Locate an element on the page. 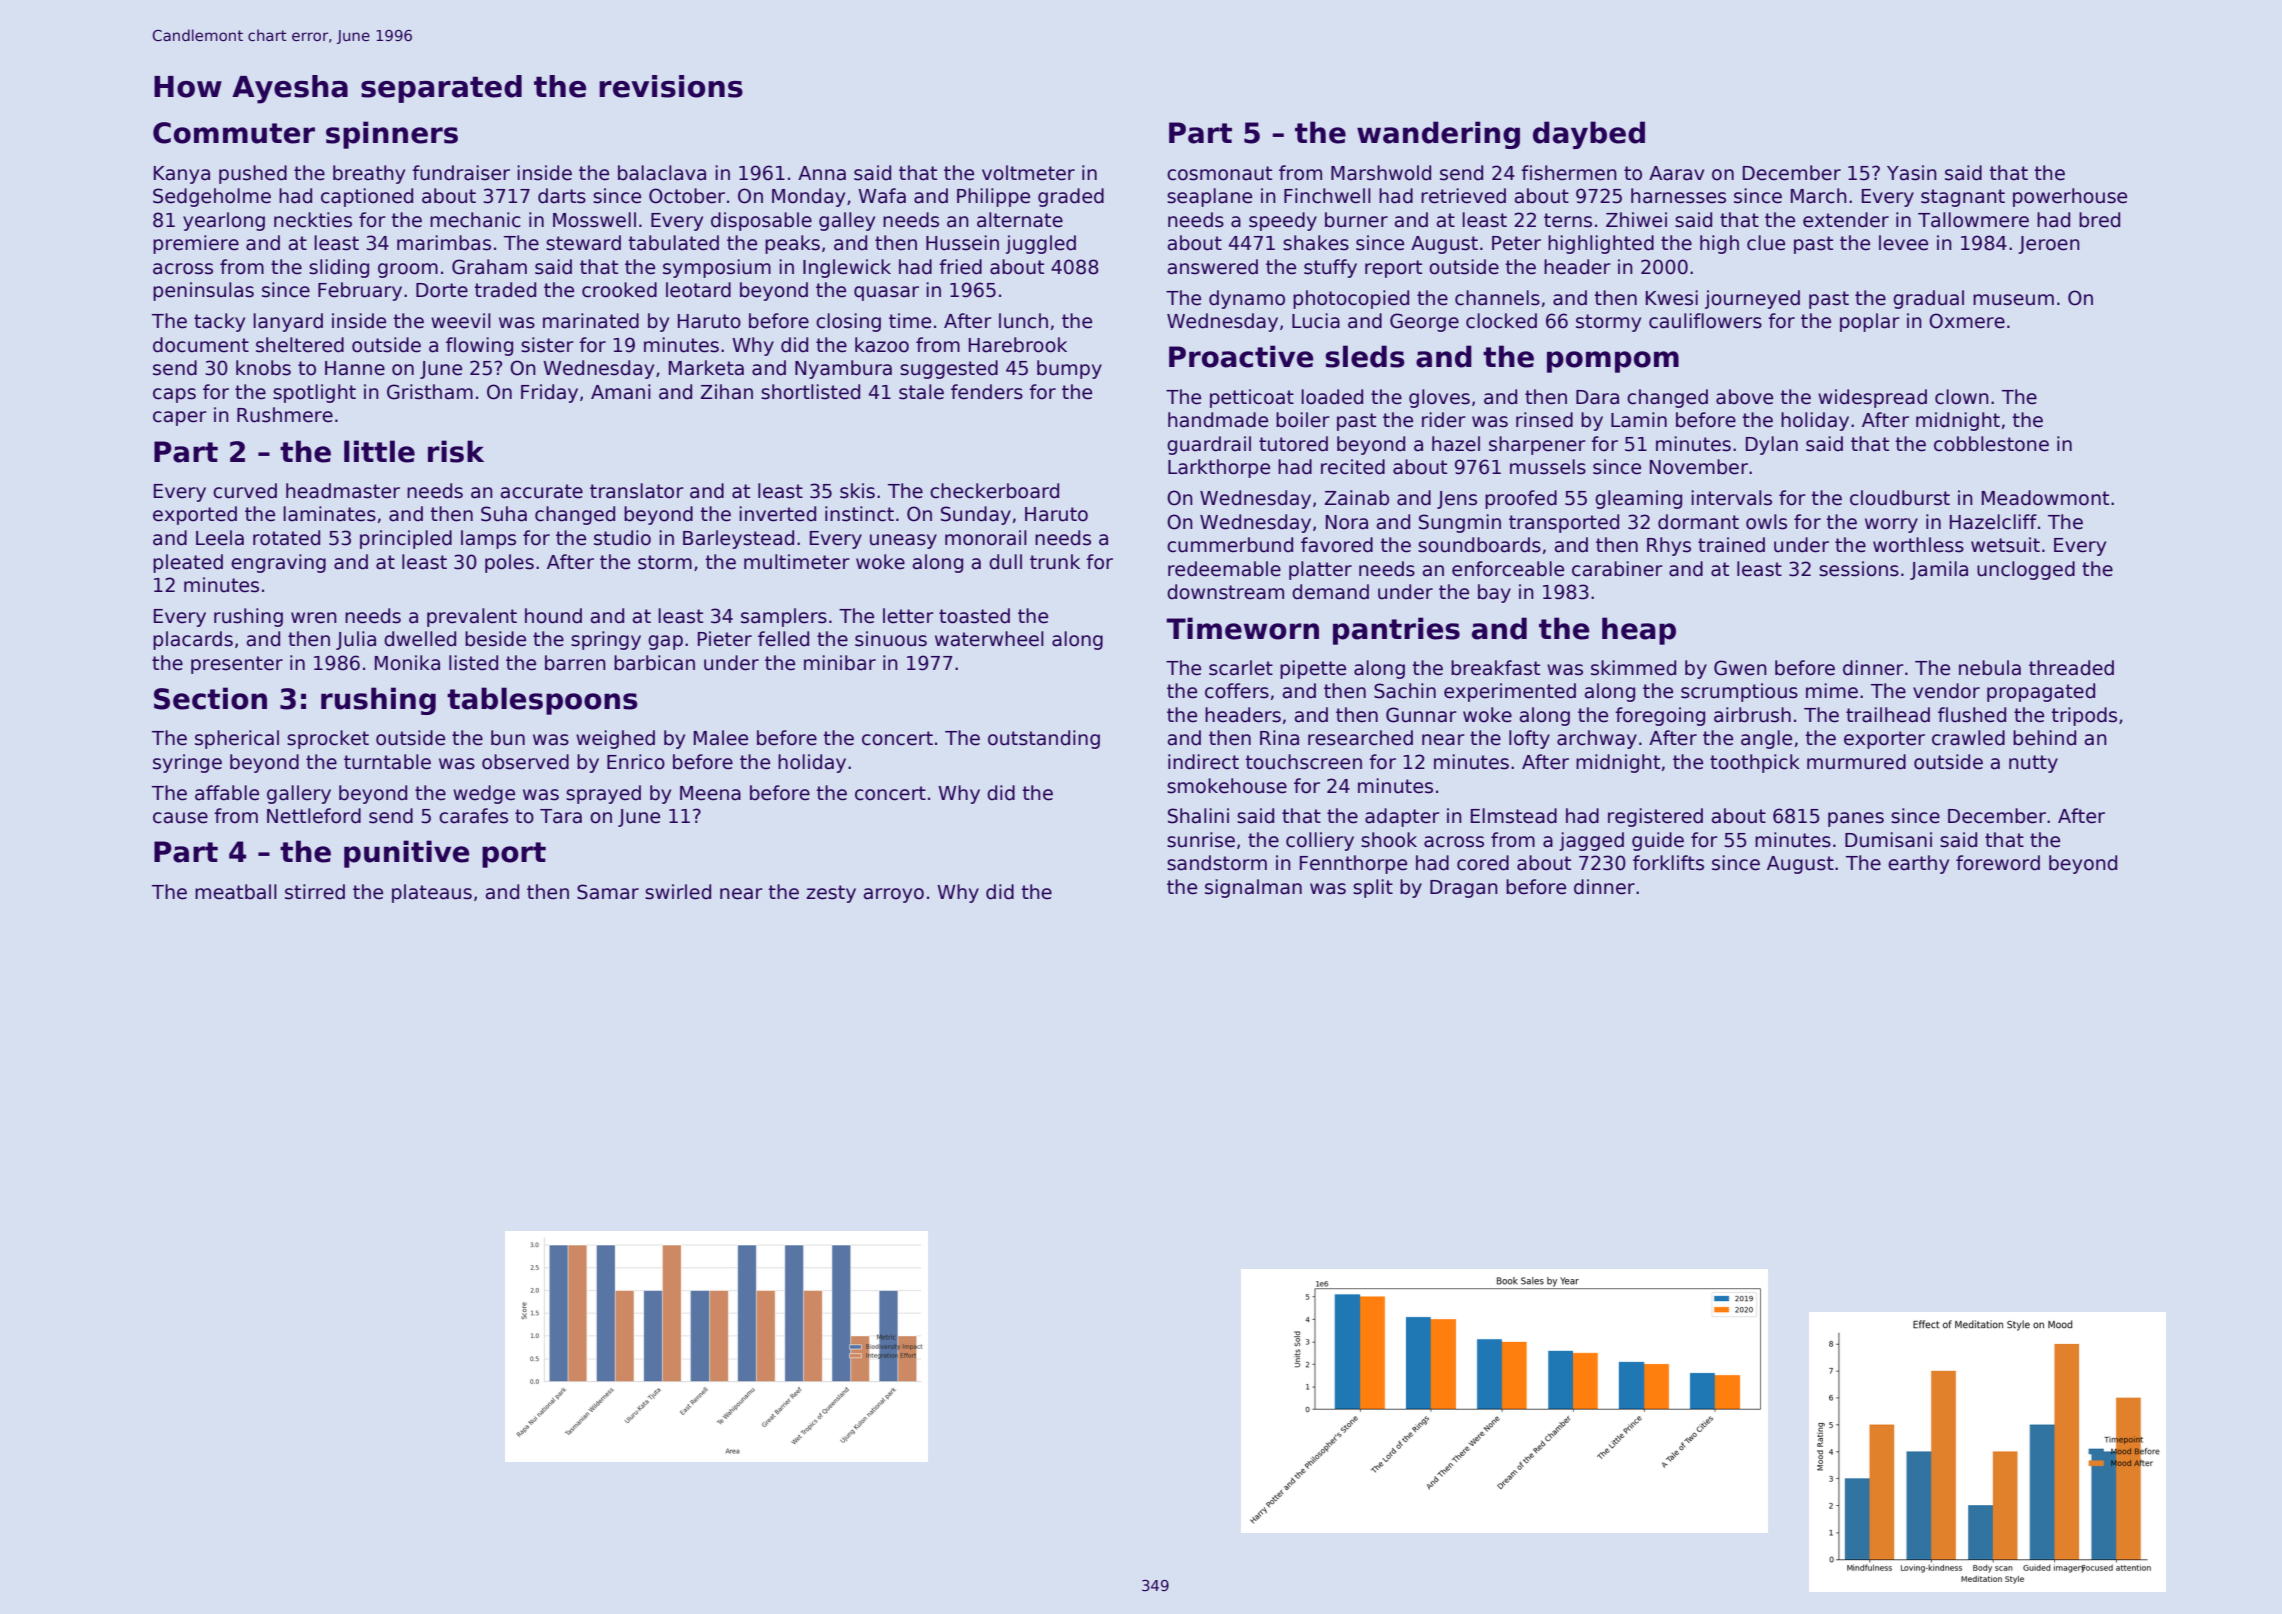  heap is located at coordinates (1639, 631).
